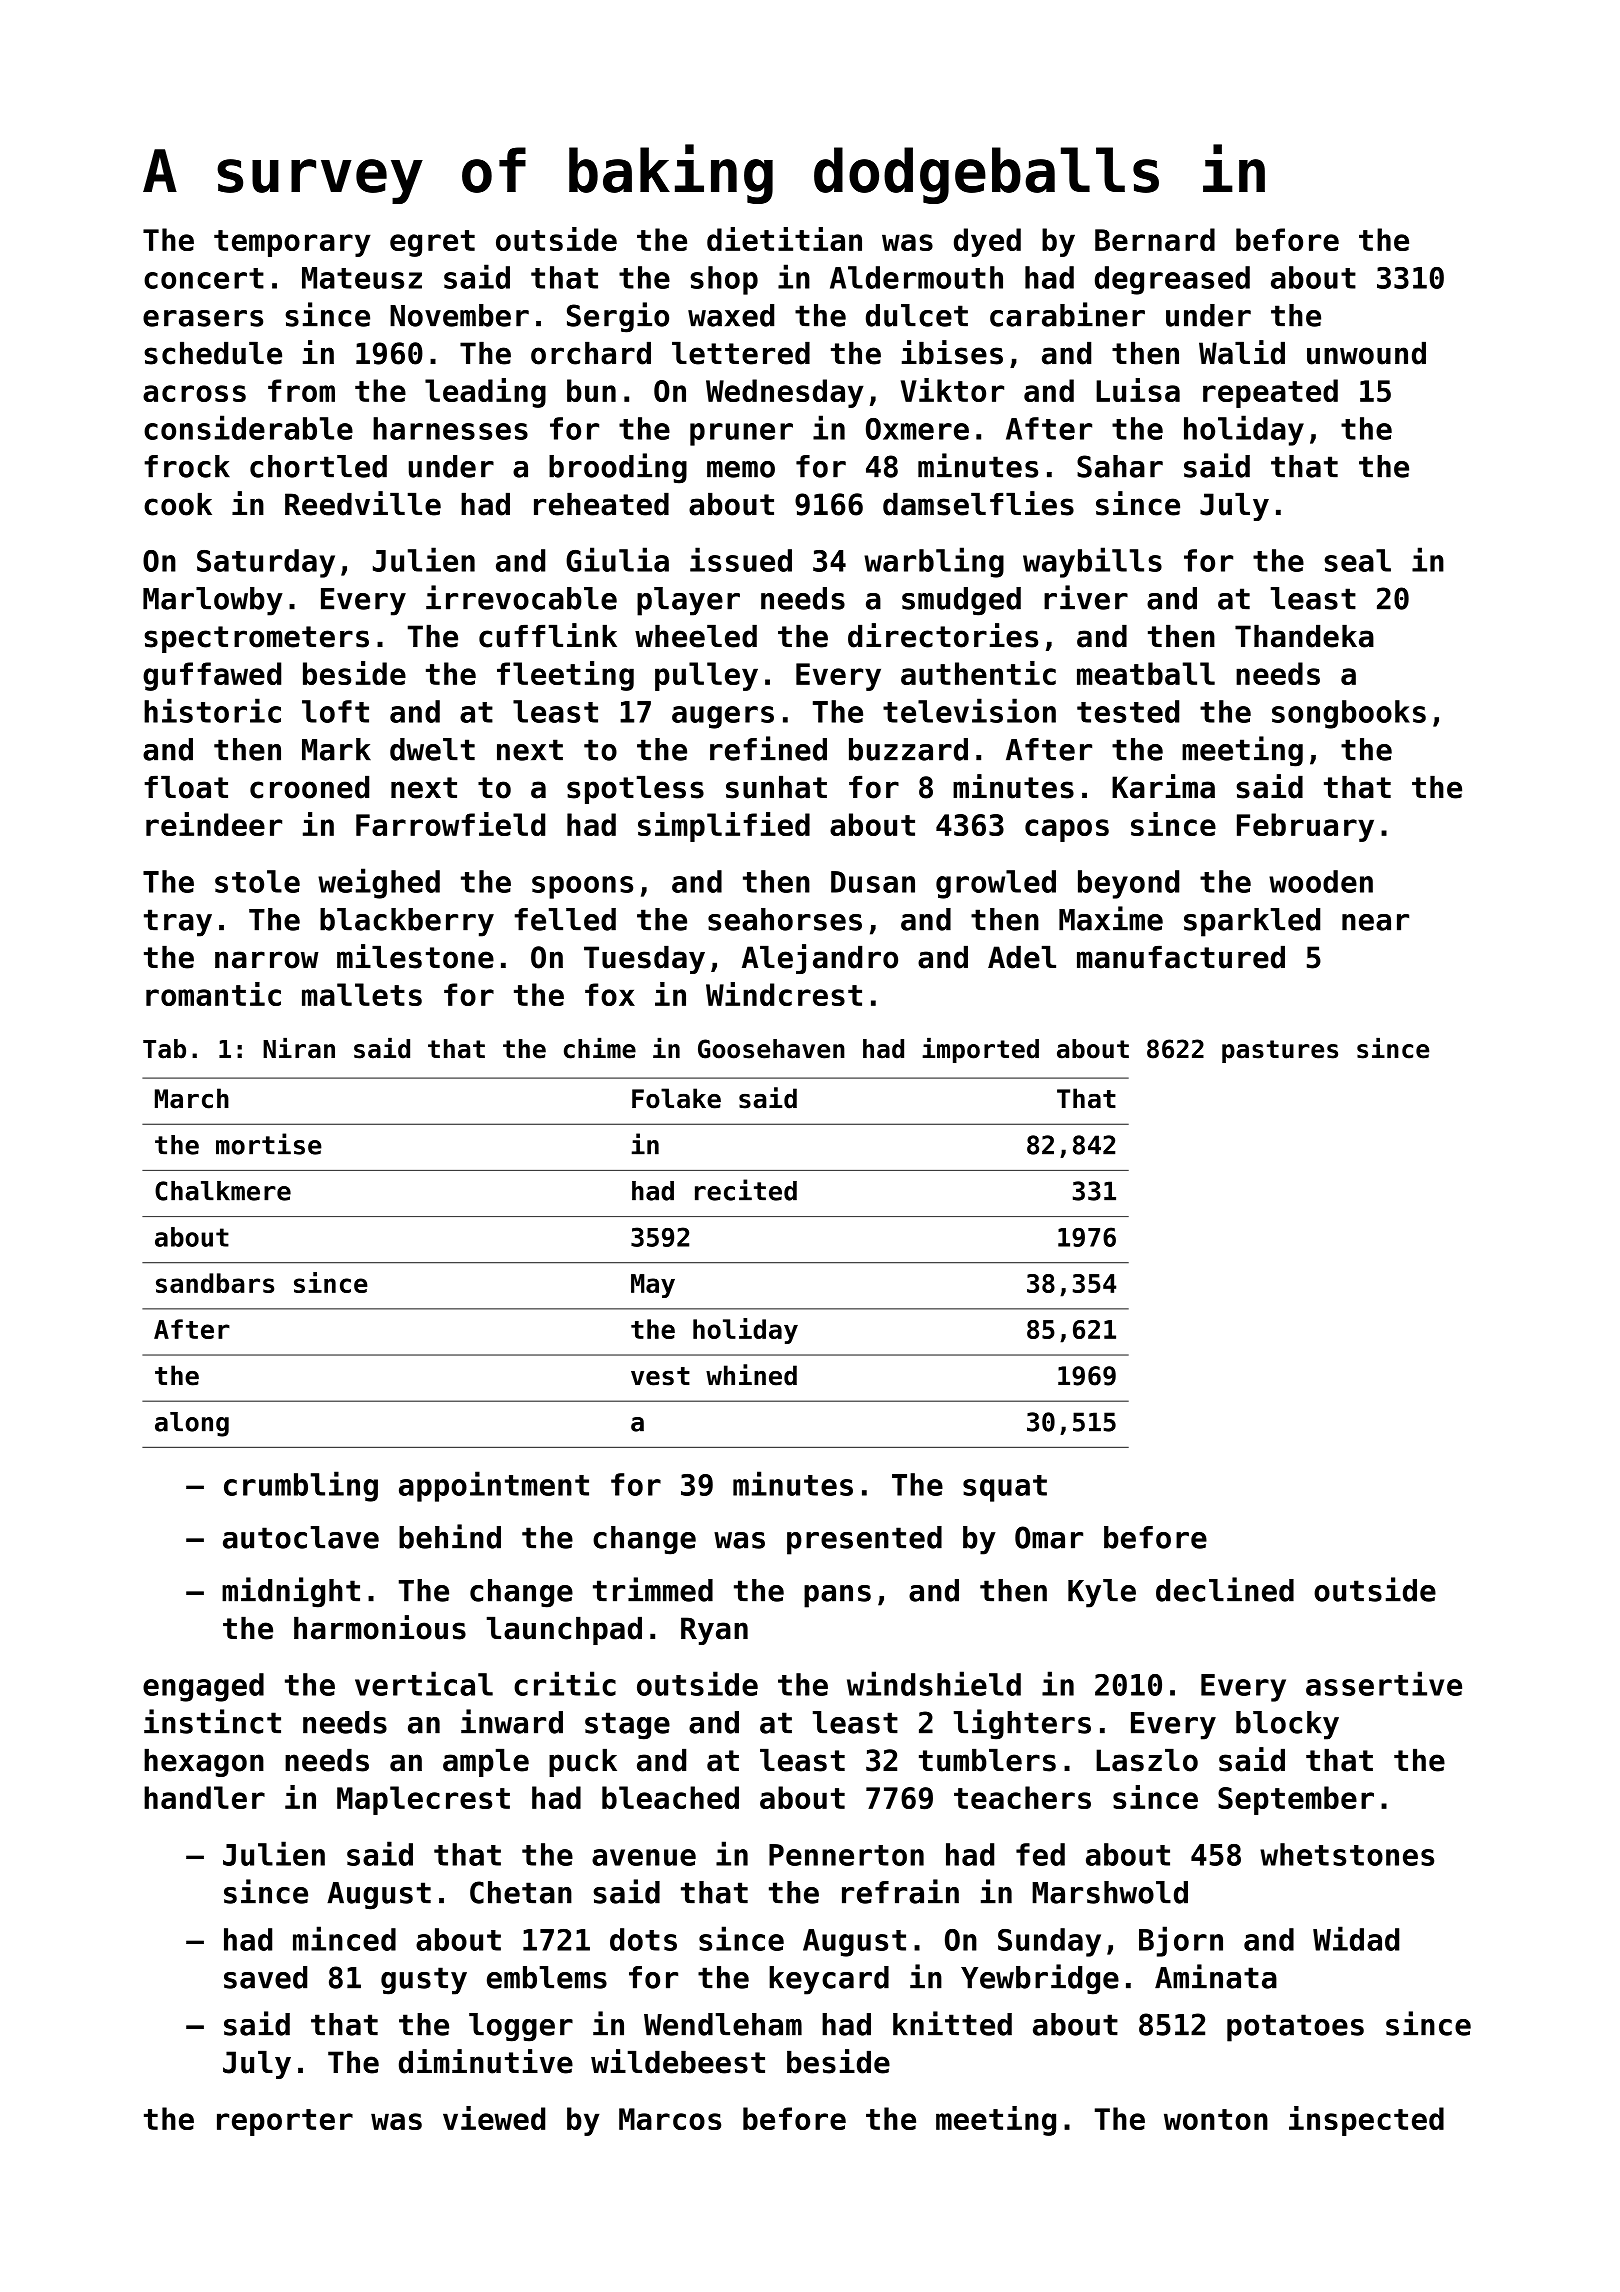 The height and width of the document is (2292, 1620). Describe the element at coordinates (741, 353) in the document. I see `lettered` at that location.
